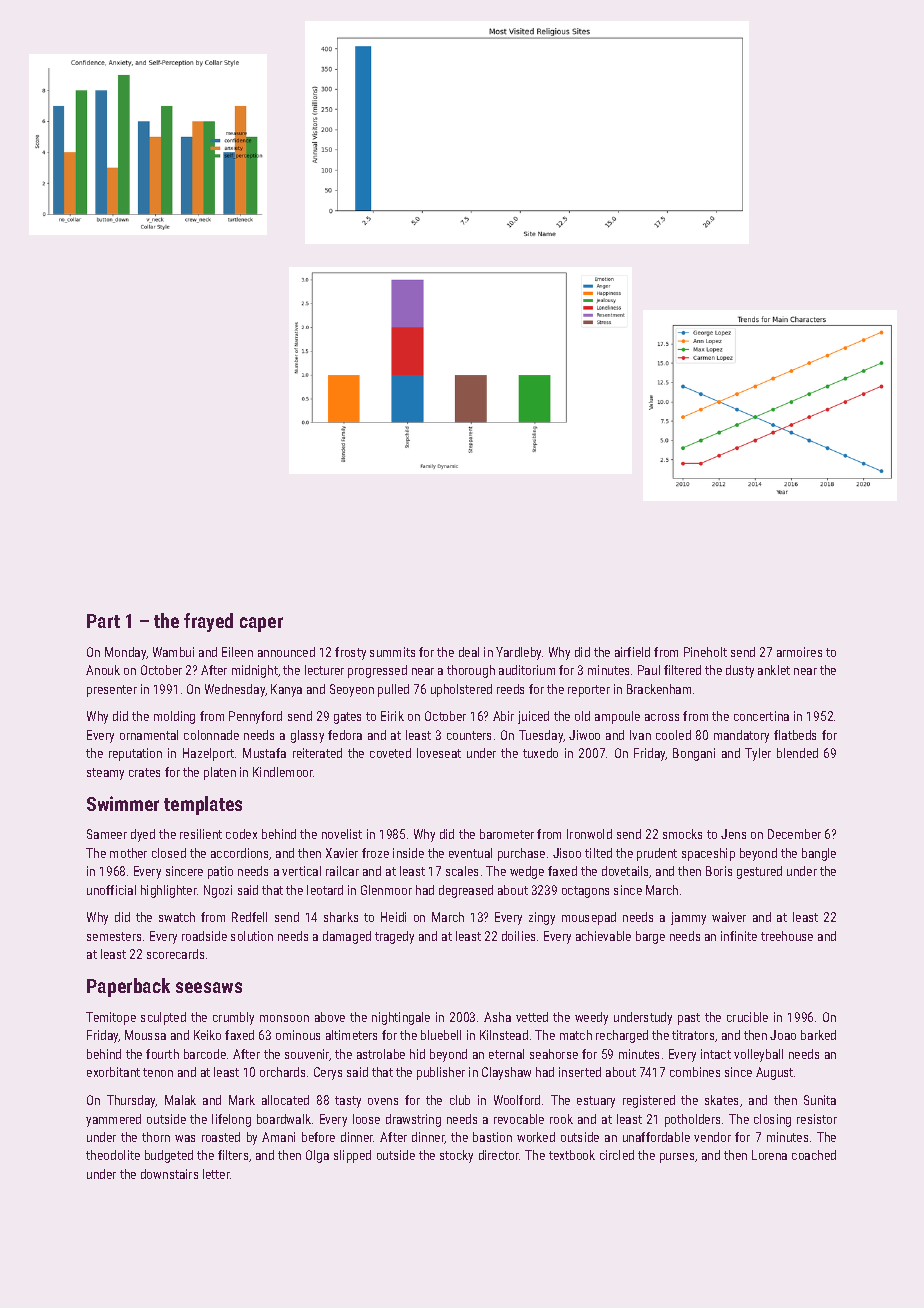  What do you see at coordinates (114, 936) in the screenshot?
I see `semesters` at bounding box center [114, 936].
